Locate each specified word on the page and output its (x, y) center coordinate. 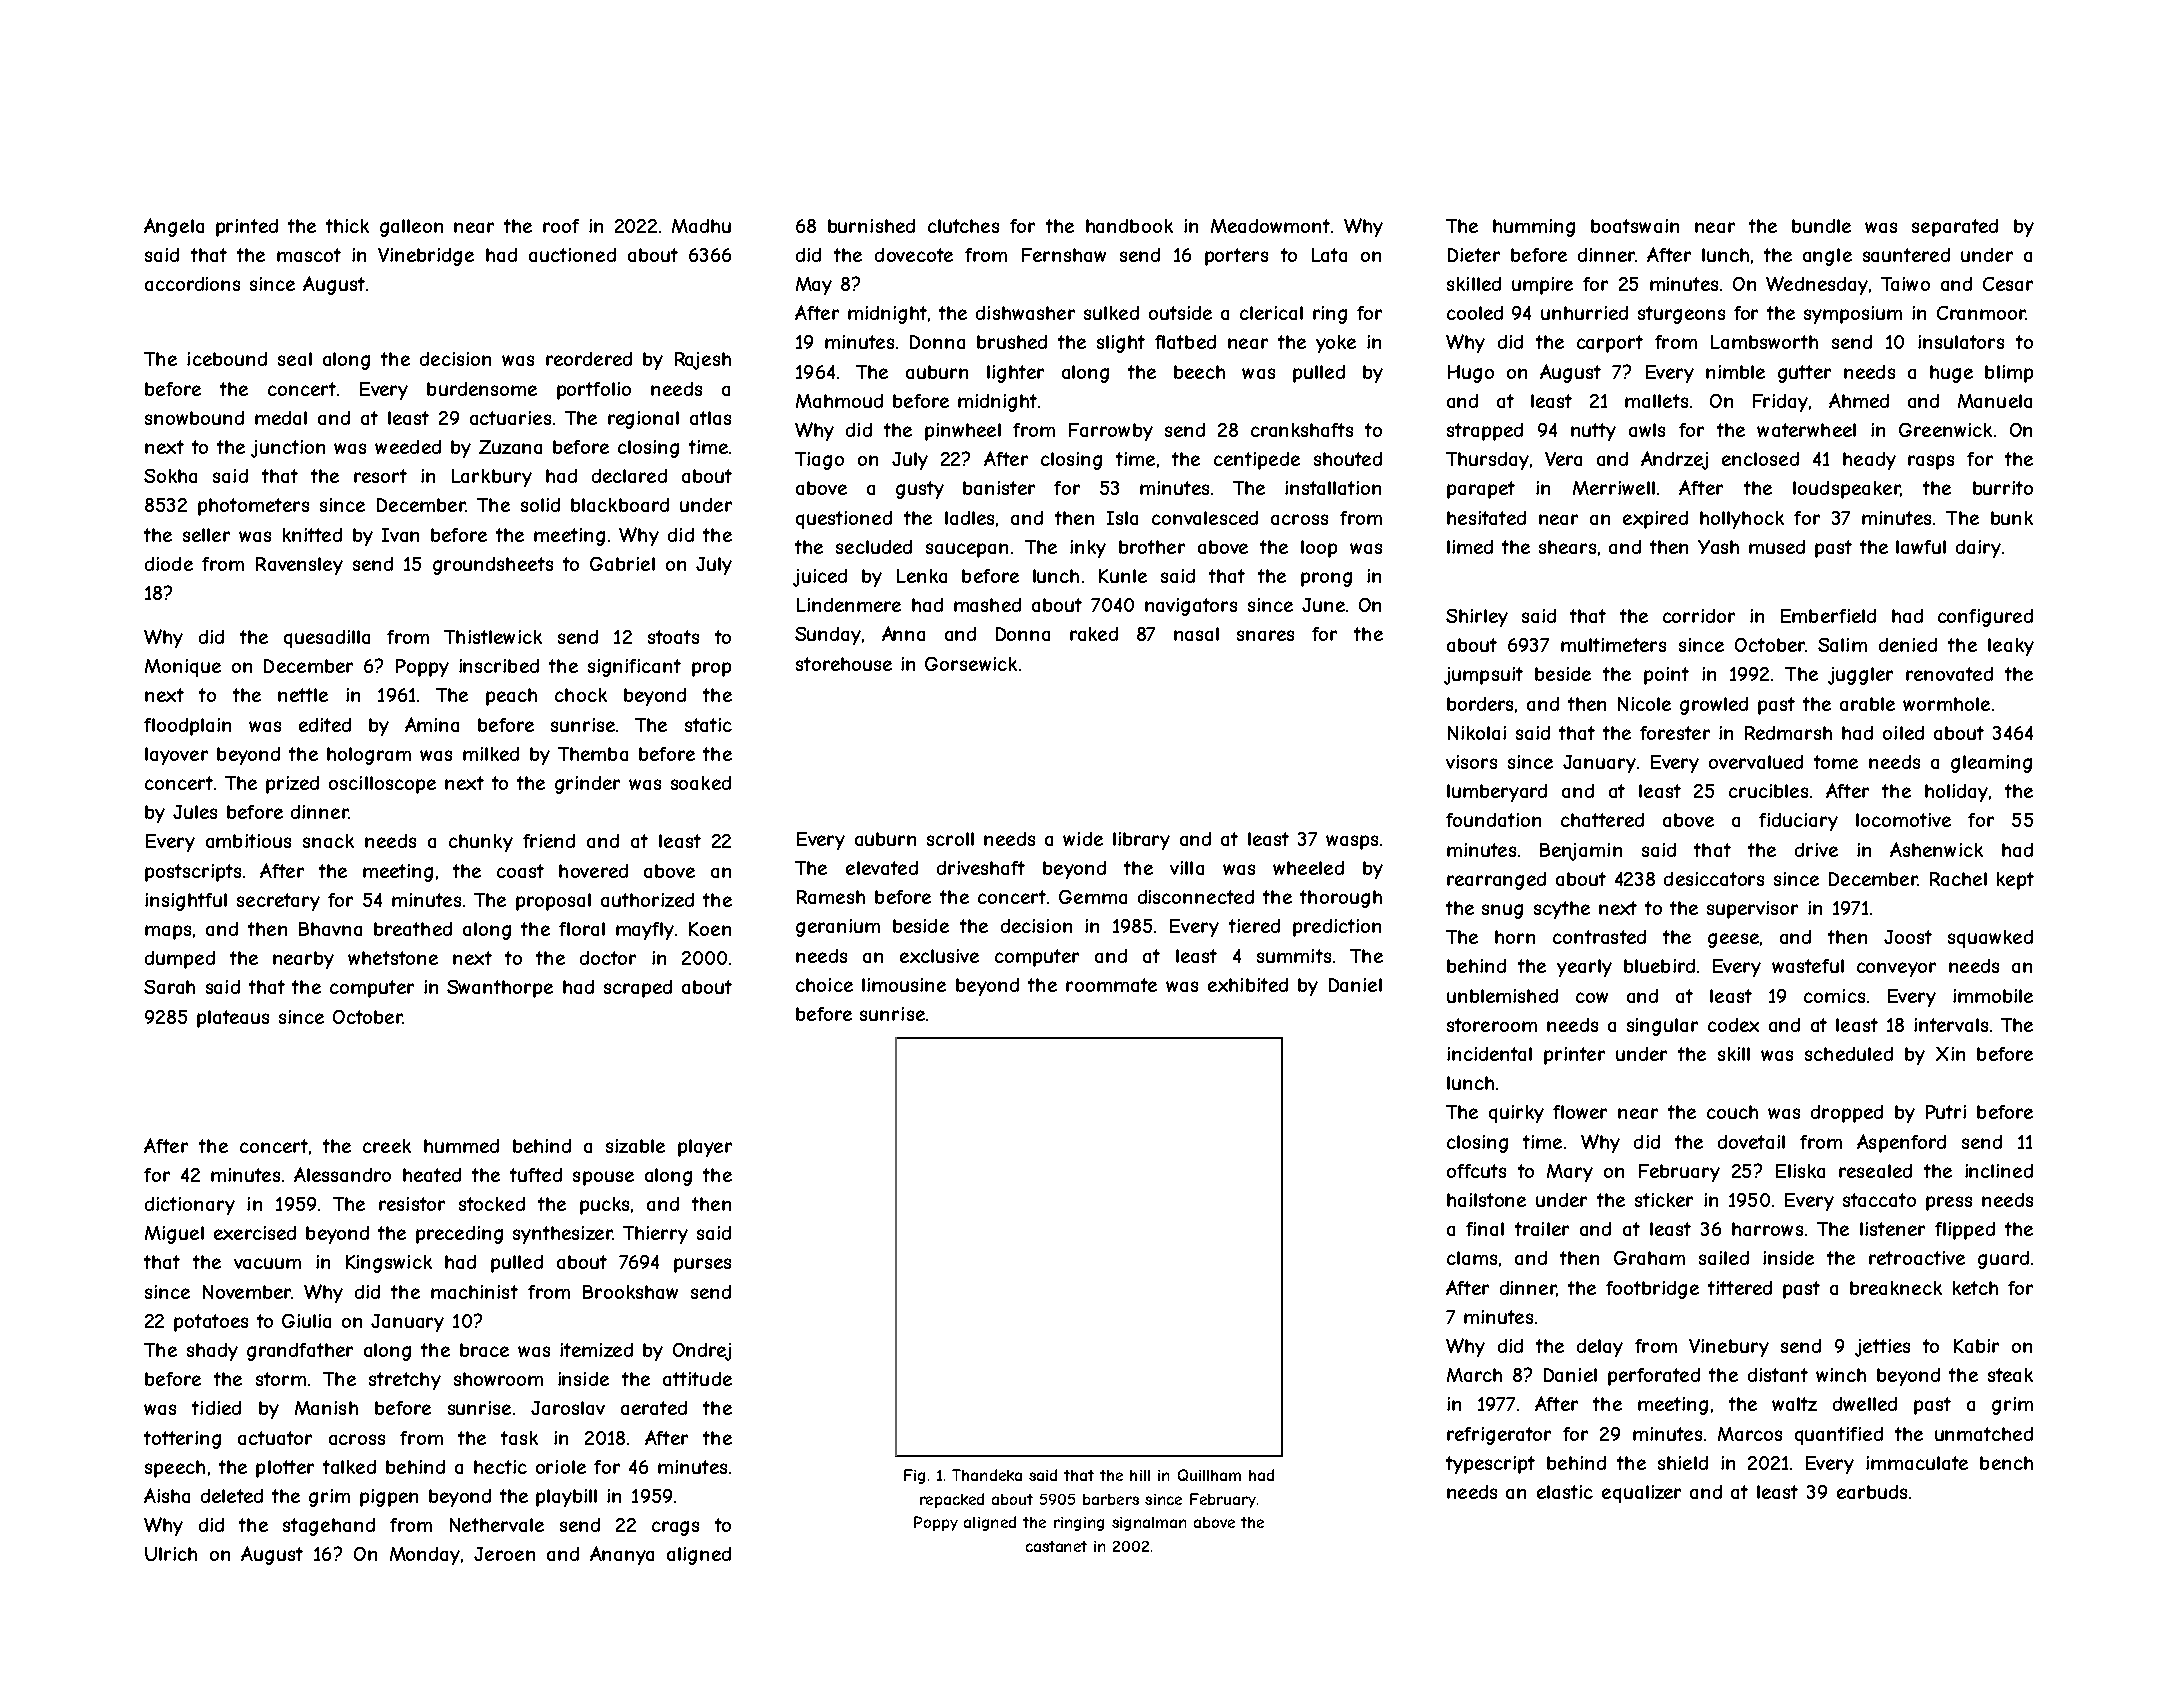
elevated (882, 868)
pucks (604, 1206)
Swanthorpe (500, 989)
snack (328, 841)
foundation (1493, 820)
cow (1592, 997)
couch (1732, 1112)
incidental (1489, 1054)
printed (247, 228)
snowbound (194, 418)
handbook (1129, 226)
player (705, 1148)
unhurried (1584, 313)
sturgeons (1681, 315)
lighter (1015, 374)
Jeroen (504, 1554)
